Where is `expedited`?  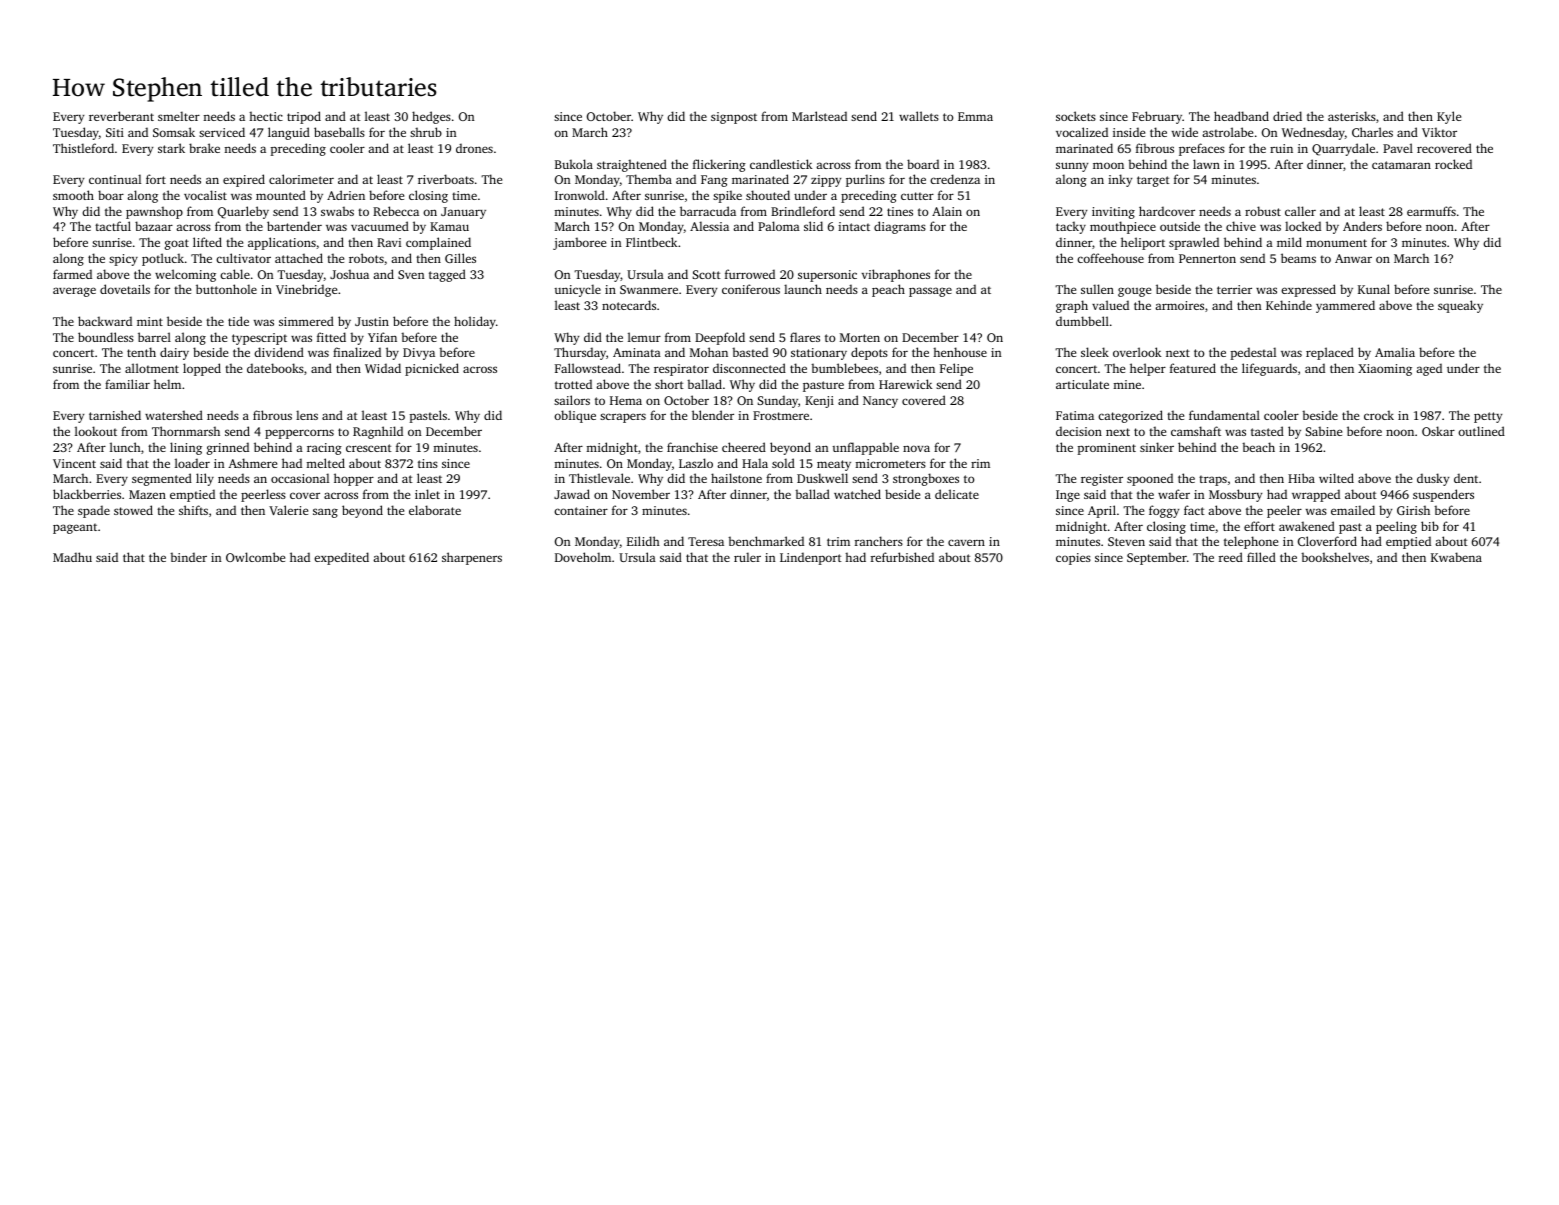 expedited is located at coordinates (341, 558).
